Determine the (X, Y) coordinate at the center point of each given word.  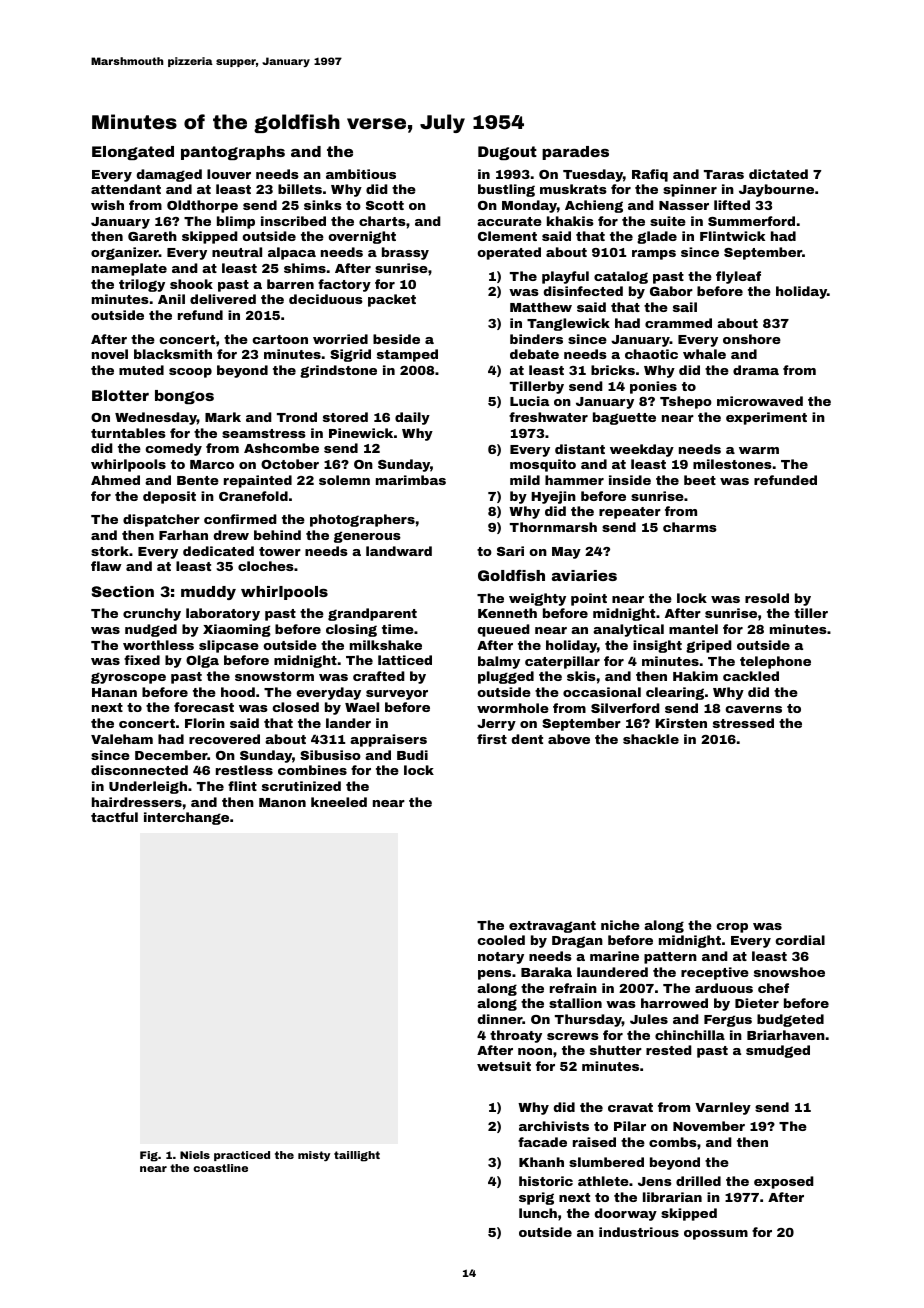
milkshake (386, 645)
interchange (186, 818)
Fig (149, 1156)
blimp (236, 222)
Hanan (114, 692)
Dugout (507, 153)
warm (759, 450)
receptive (715, 973)
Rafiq (650, 175)
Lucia (529, 401)
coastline (220, 1168)
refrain (573, 988)
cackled (751, 676)
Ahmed (115, 480)
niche (620, 925)
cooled (501, 940)
